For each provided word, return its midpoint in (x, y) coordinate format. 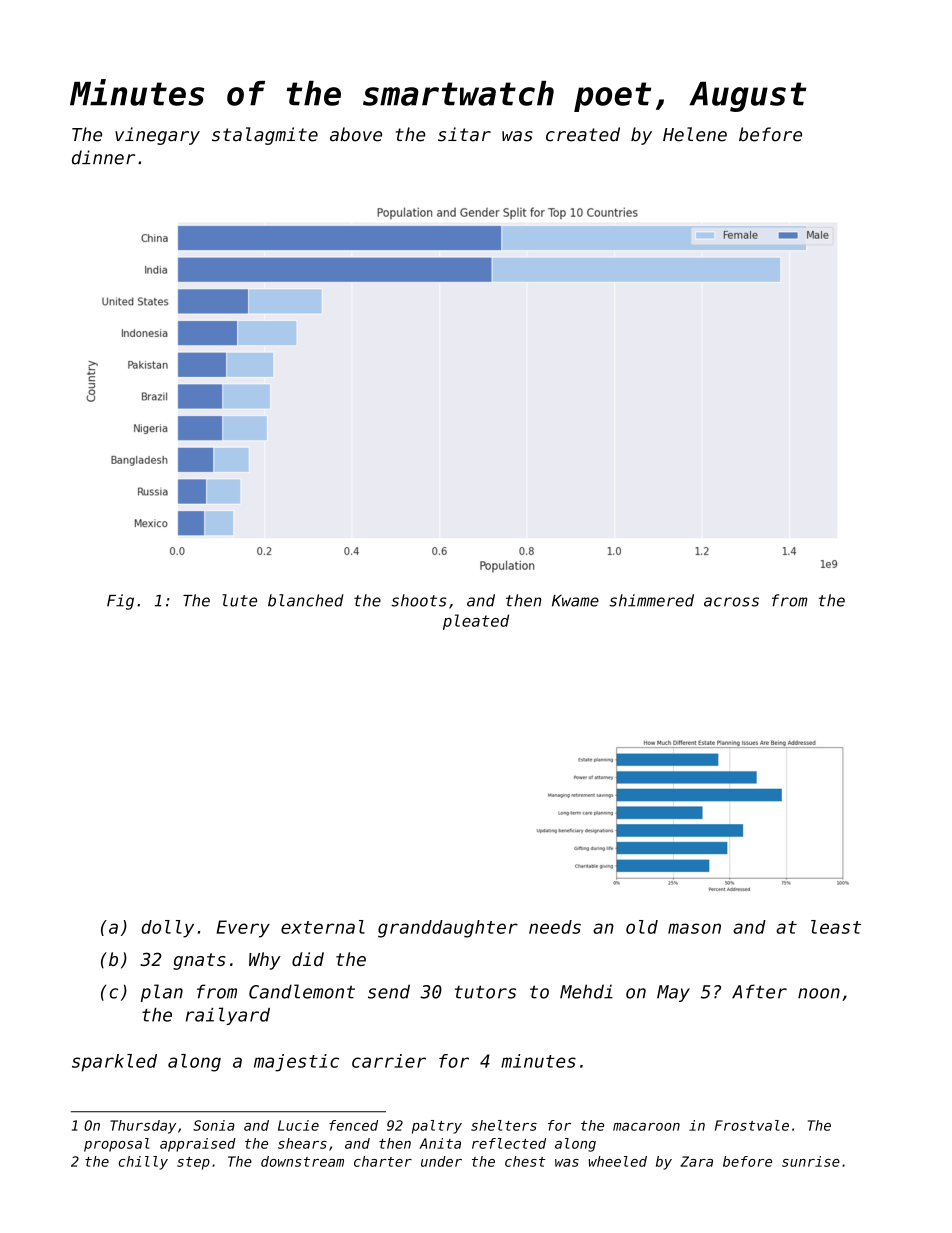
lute (239, 600)
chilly (143, 1163)
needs (555, 927)
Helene (695, 134)
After (759, 991)
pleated (476, 622)
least (836, 927)
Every (243, 929)
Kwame (575, 601)
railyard (228, 1016)
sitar (464, 134)
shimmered (651, 600)
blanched (306, 600)
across (731, 602)
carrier (389, 1061)
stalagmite (265, 136)
